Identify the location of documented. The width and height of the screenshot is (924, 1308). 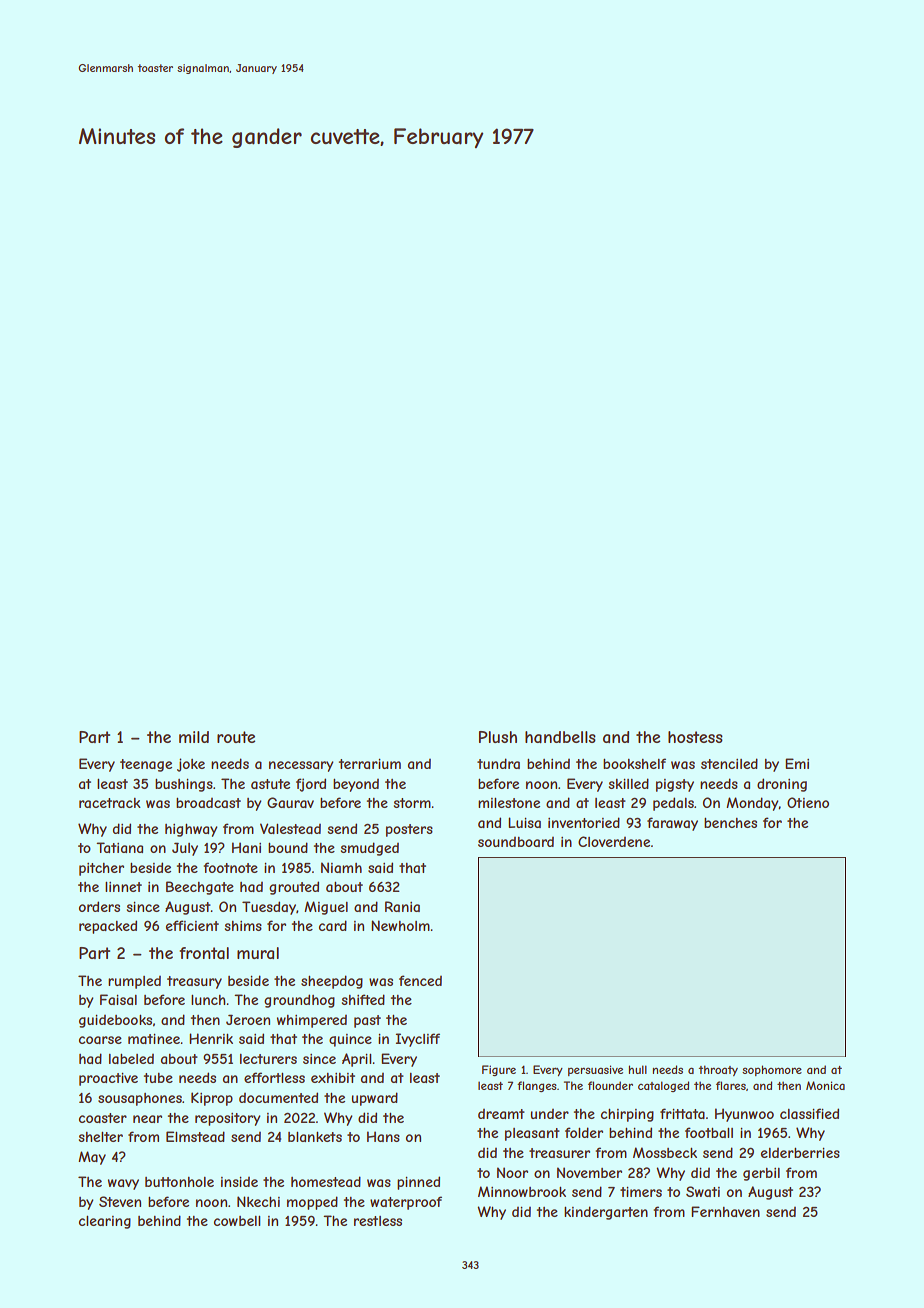
(278, 1097).
